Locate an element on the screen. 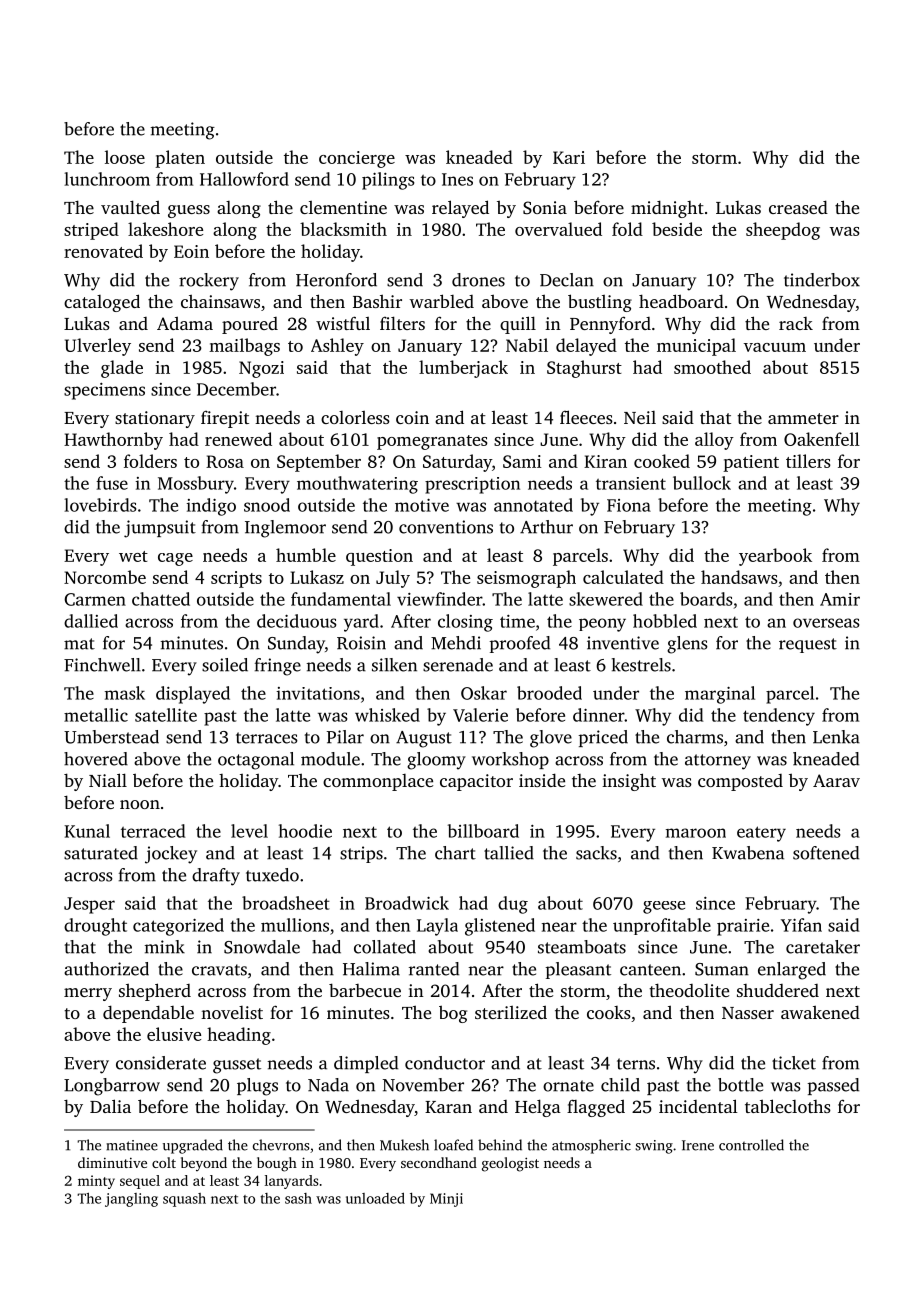 Image resolution: width=924 pixels, height=1314 pixels. alloy is located at coordinates (714, 441).
